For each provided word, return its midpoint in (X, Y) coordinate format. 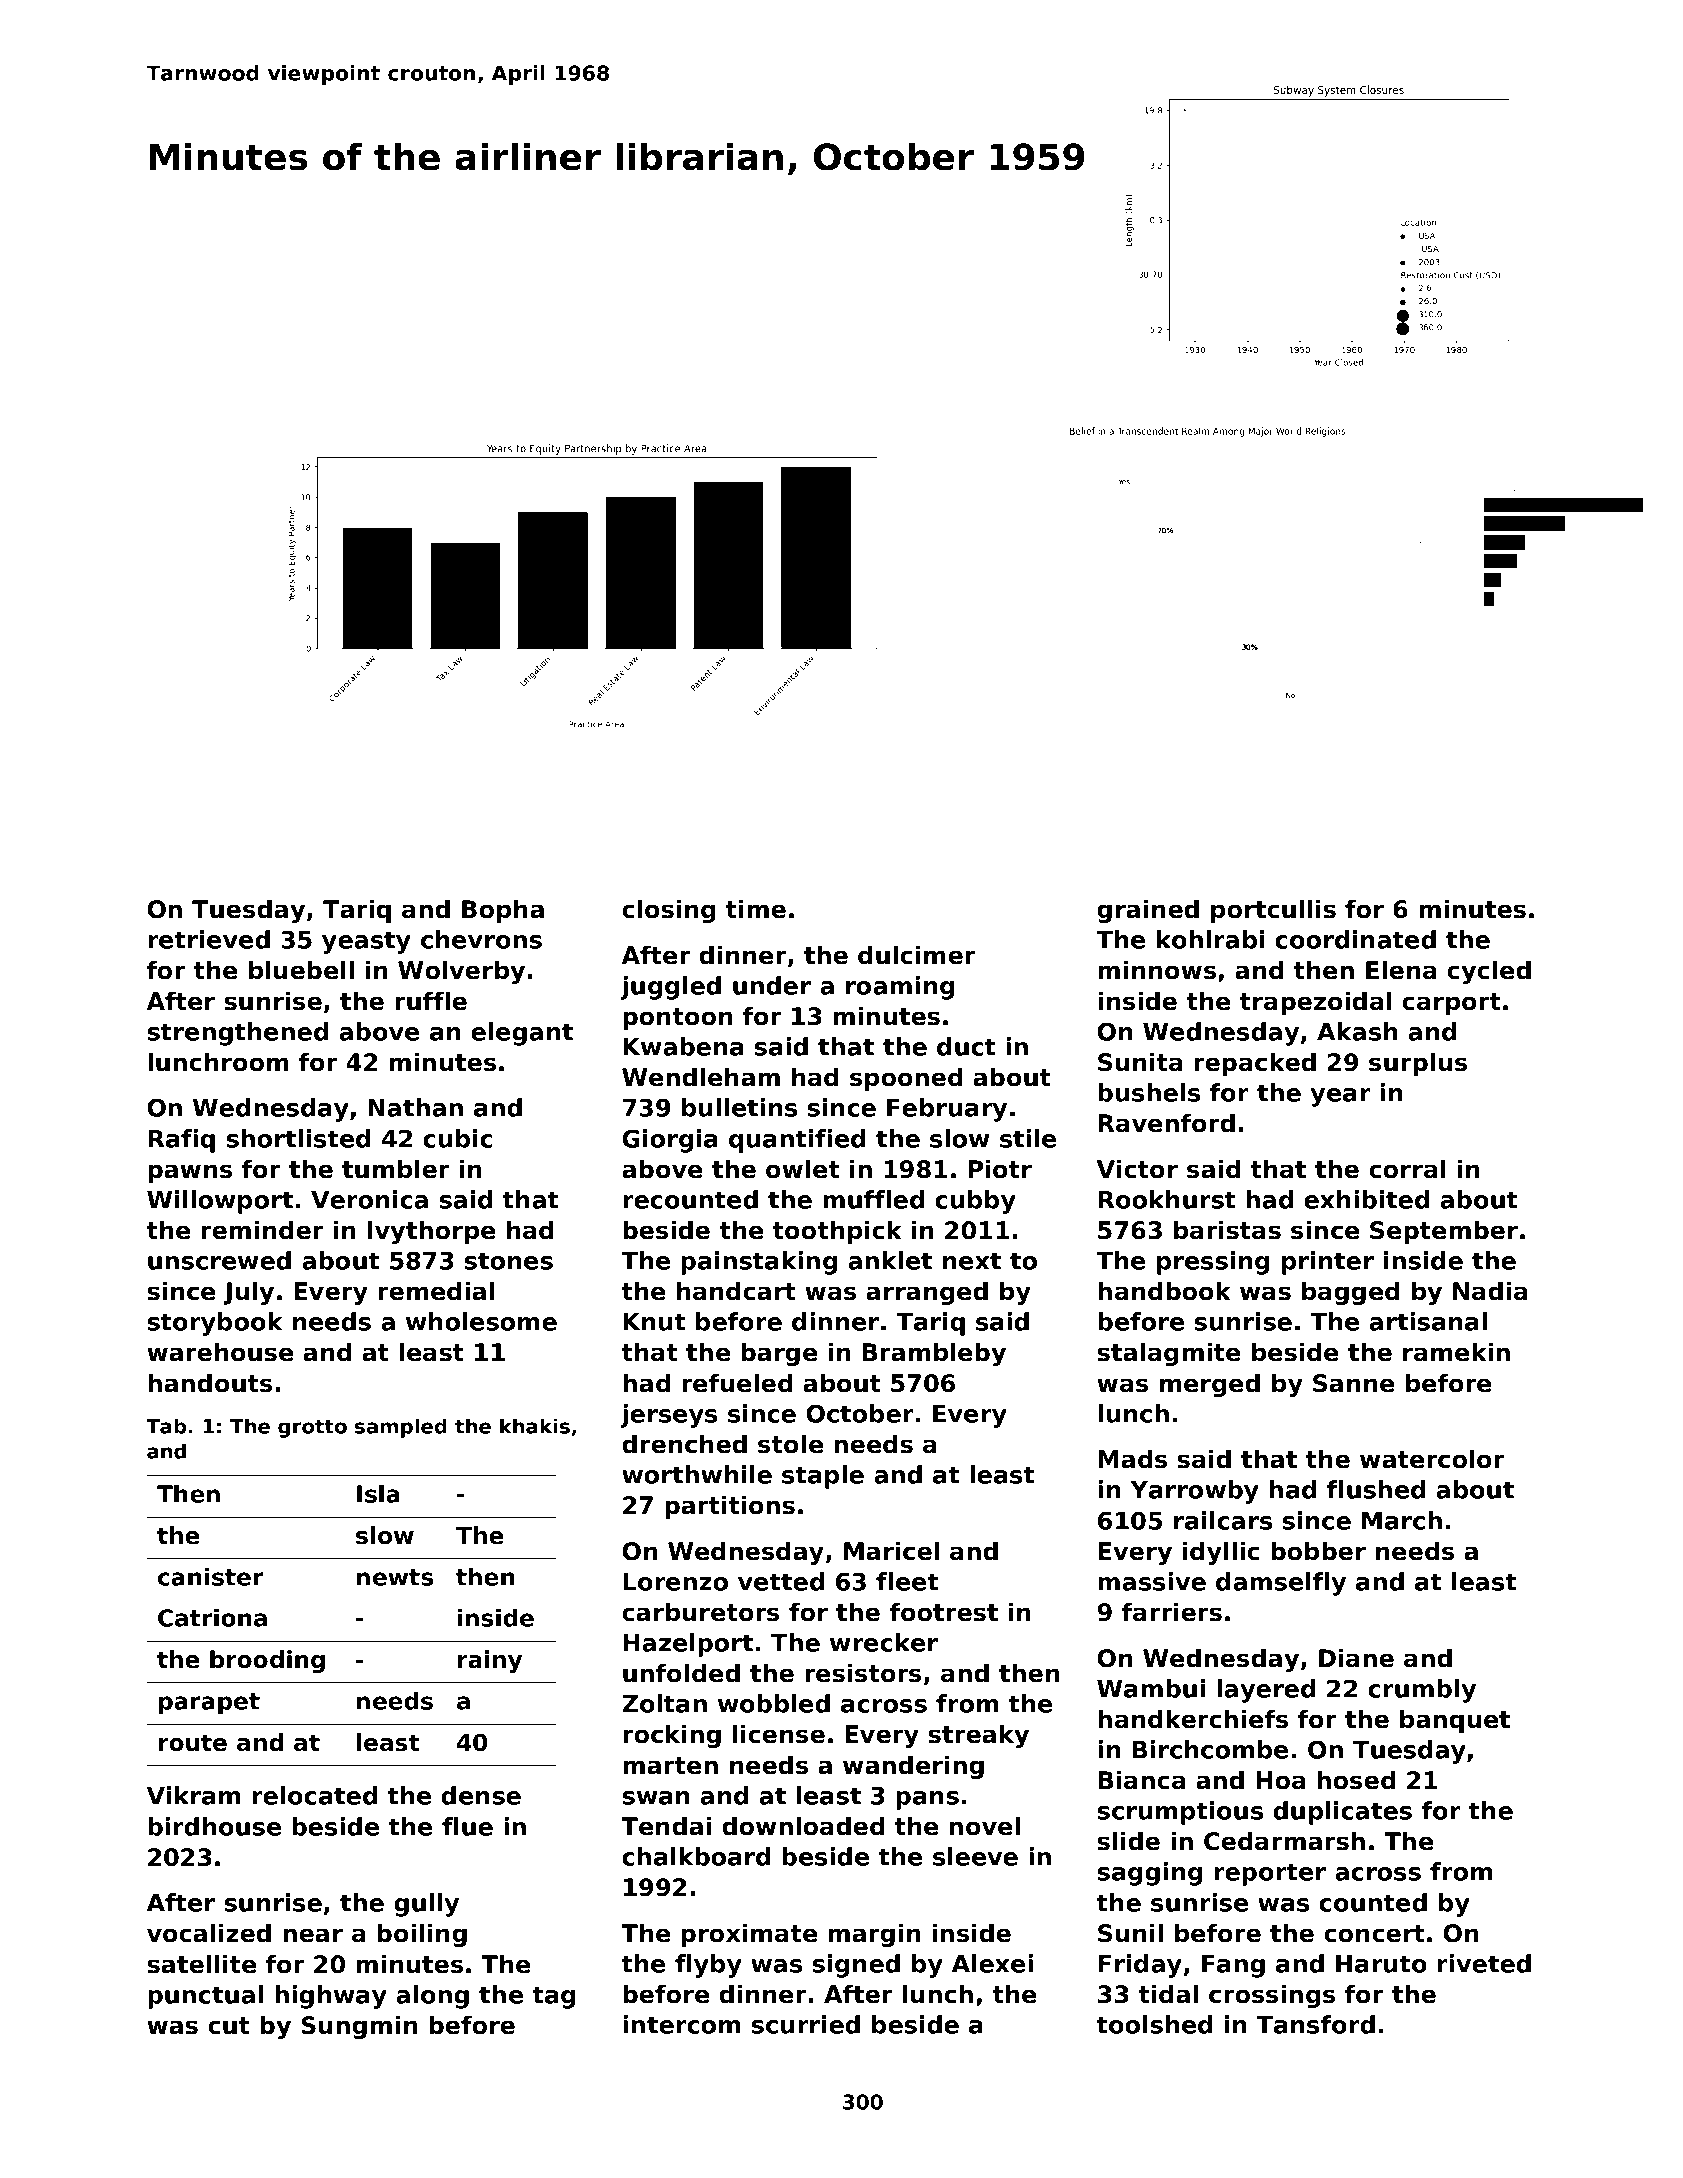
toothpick (837, 1232)
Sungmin (360, 2027)
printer (1328, 1263)
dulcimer (917, 955)
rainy (490, 1661)
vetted (781, 1581)
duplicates (1342, 1813)
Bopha (503, 911)
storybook (215, 1324)
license (779, 1734)
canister (211, 1577)
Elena (1401, 970)
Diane (1356, 1658)
